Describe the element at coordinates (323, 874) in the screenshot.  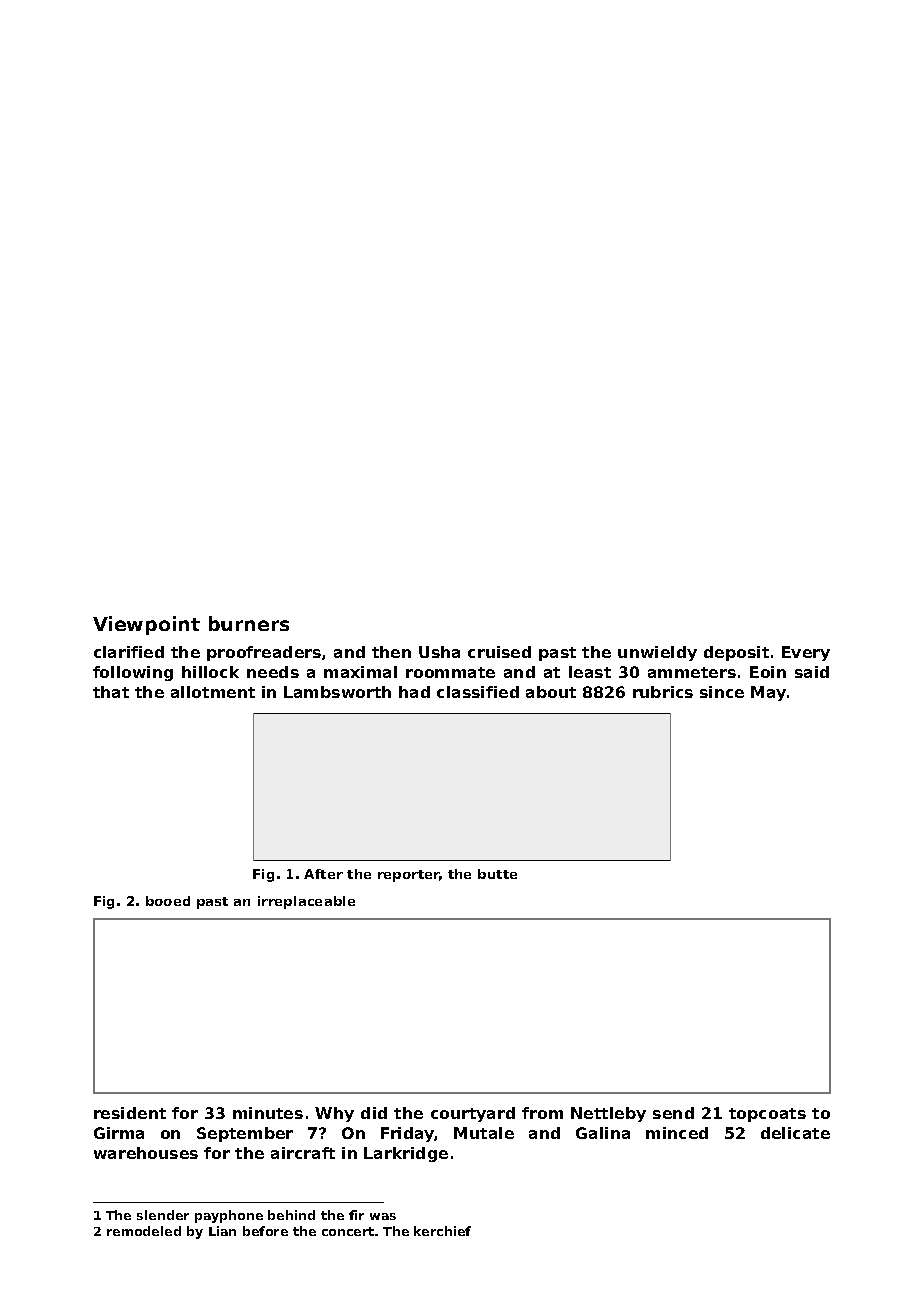
I see `After` at that location.
